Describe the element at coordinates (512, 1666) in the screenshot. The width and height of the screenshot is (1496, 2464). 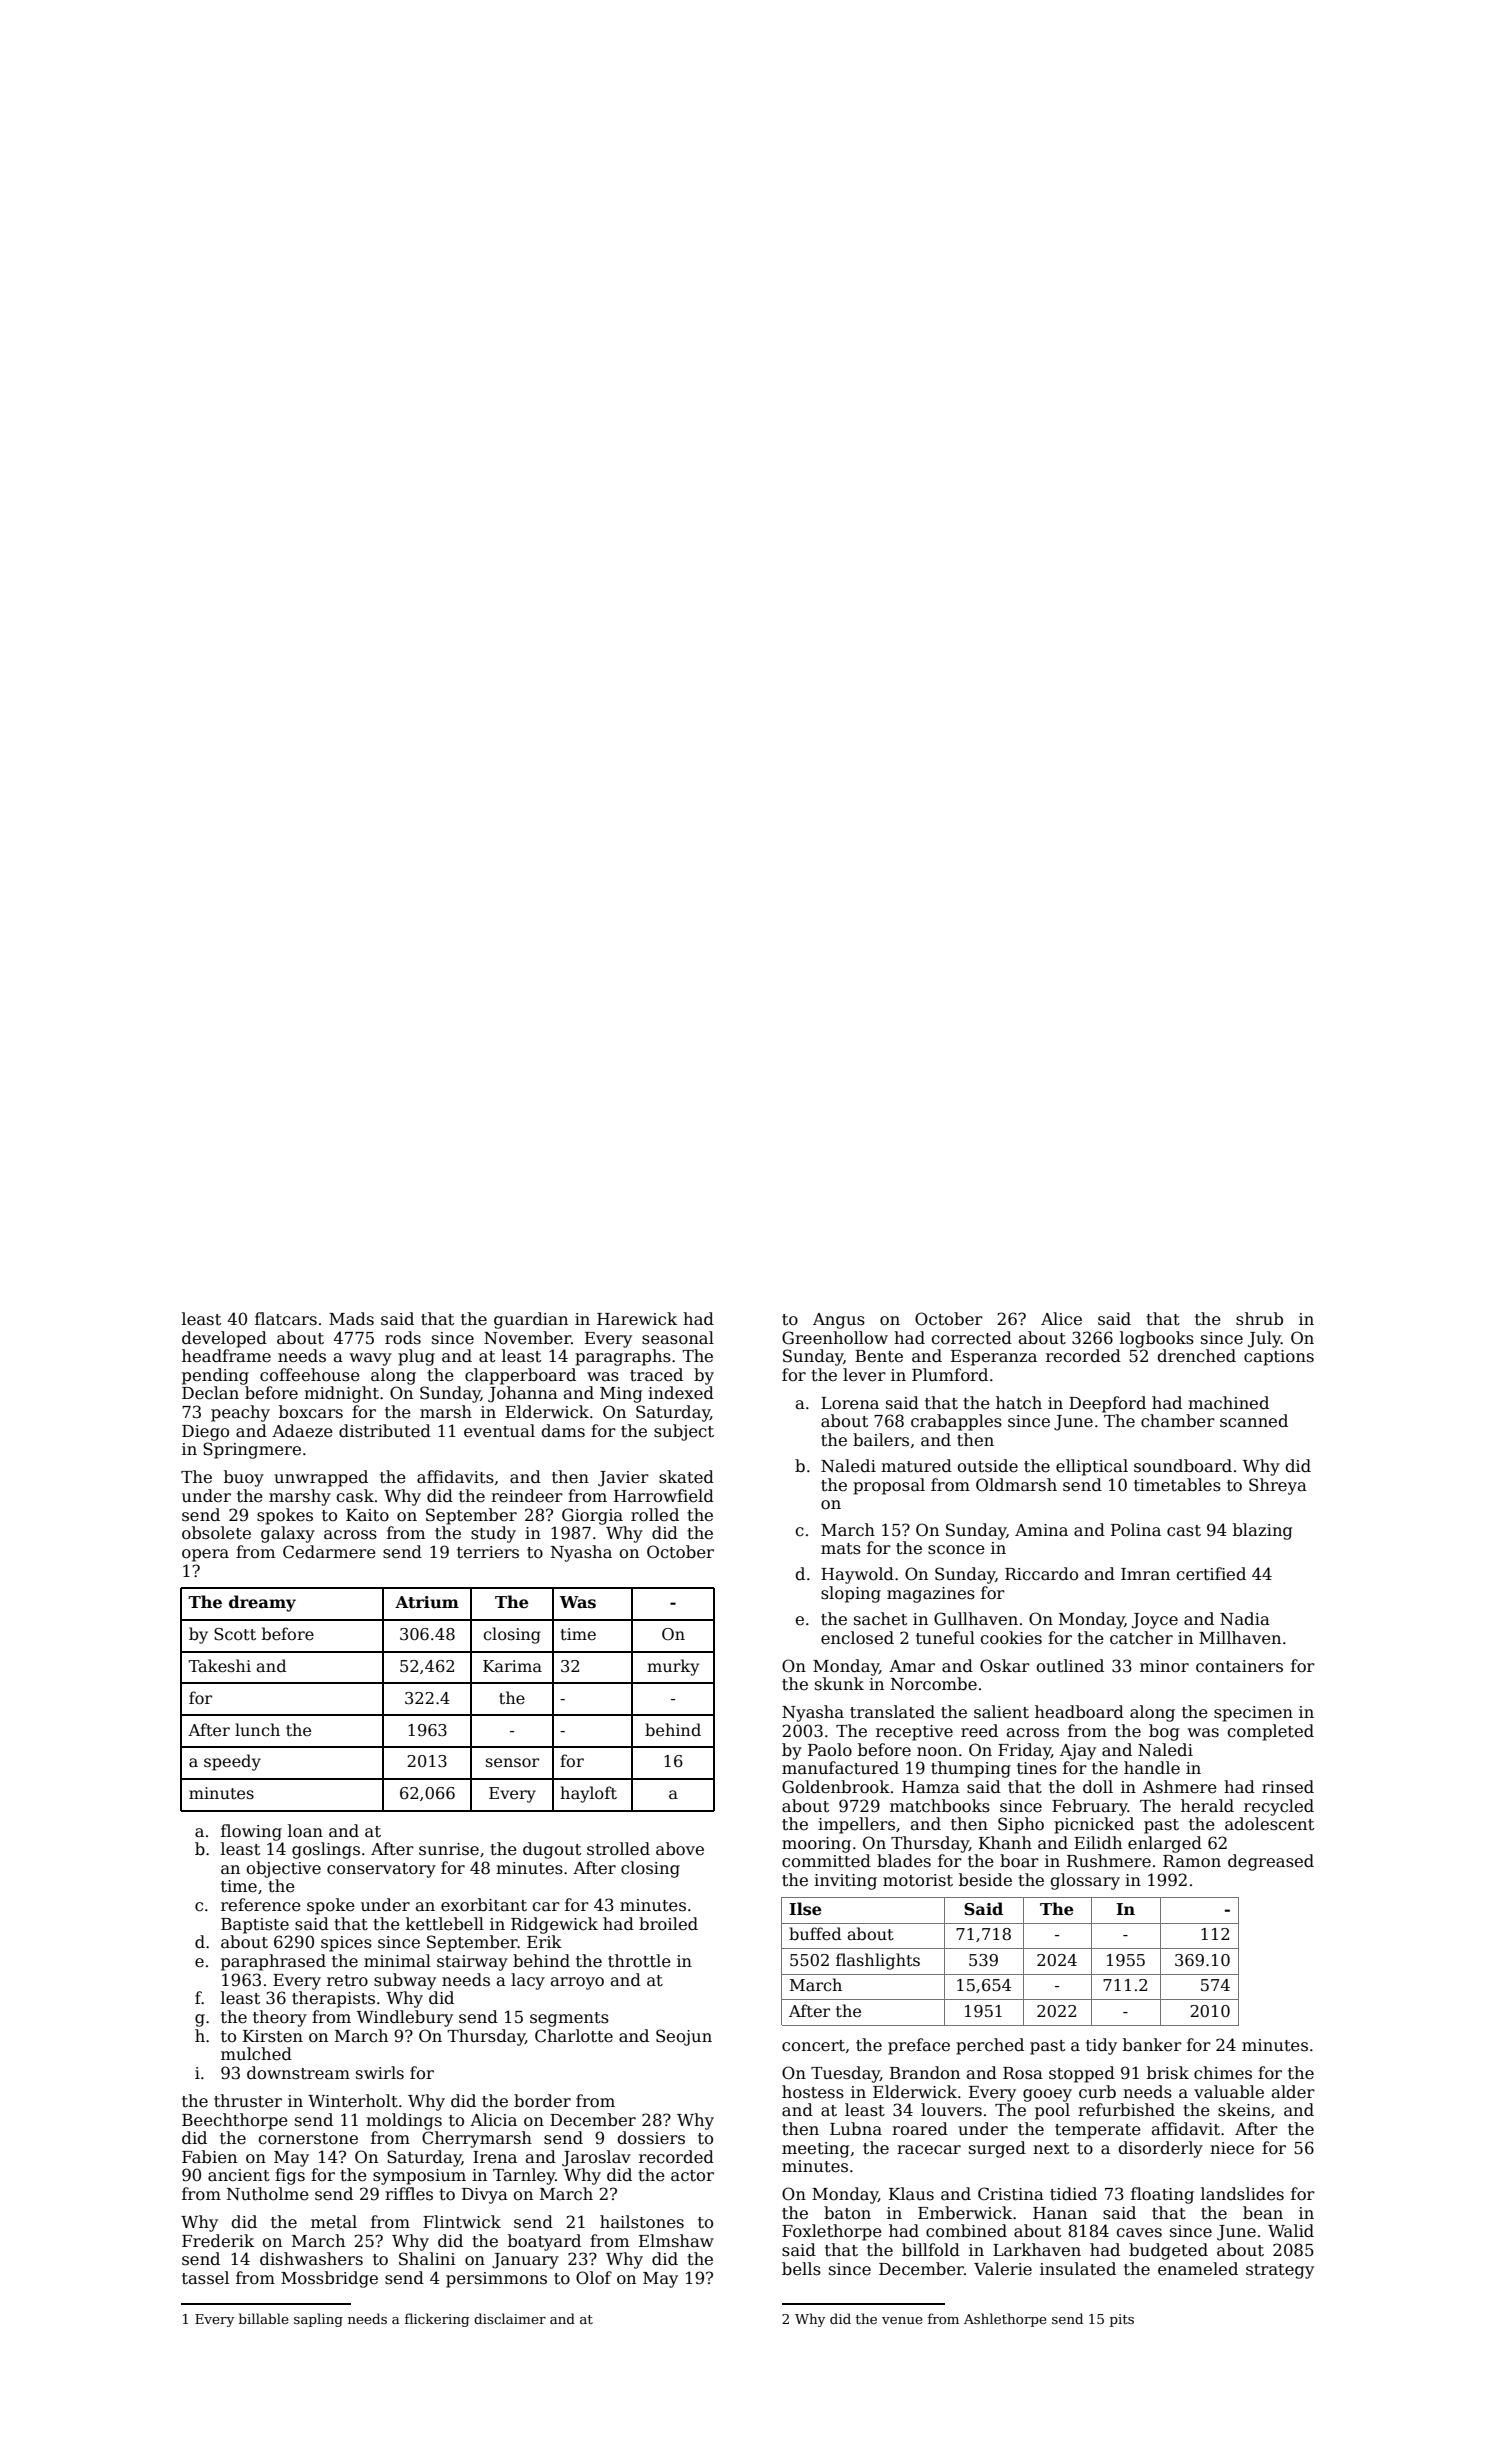
I see `Karima` at that location.
